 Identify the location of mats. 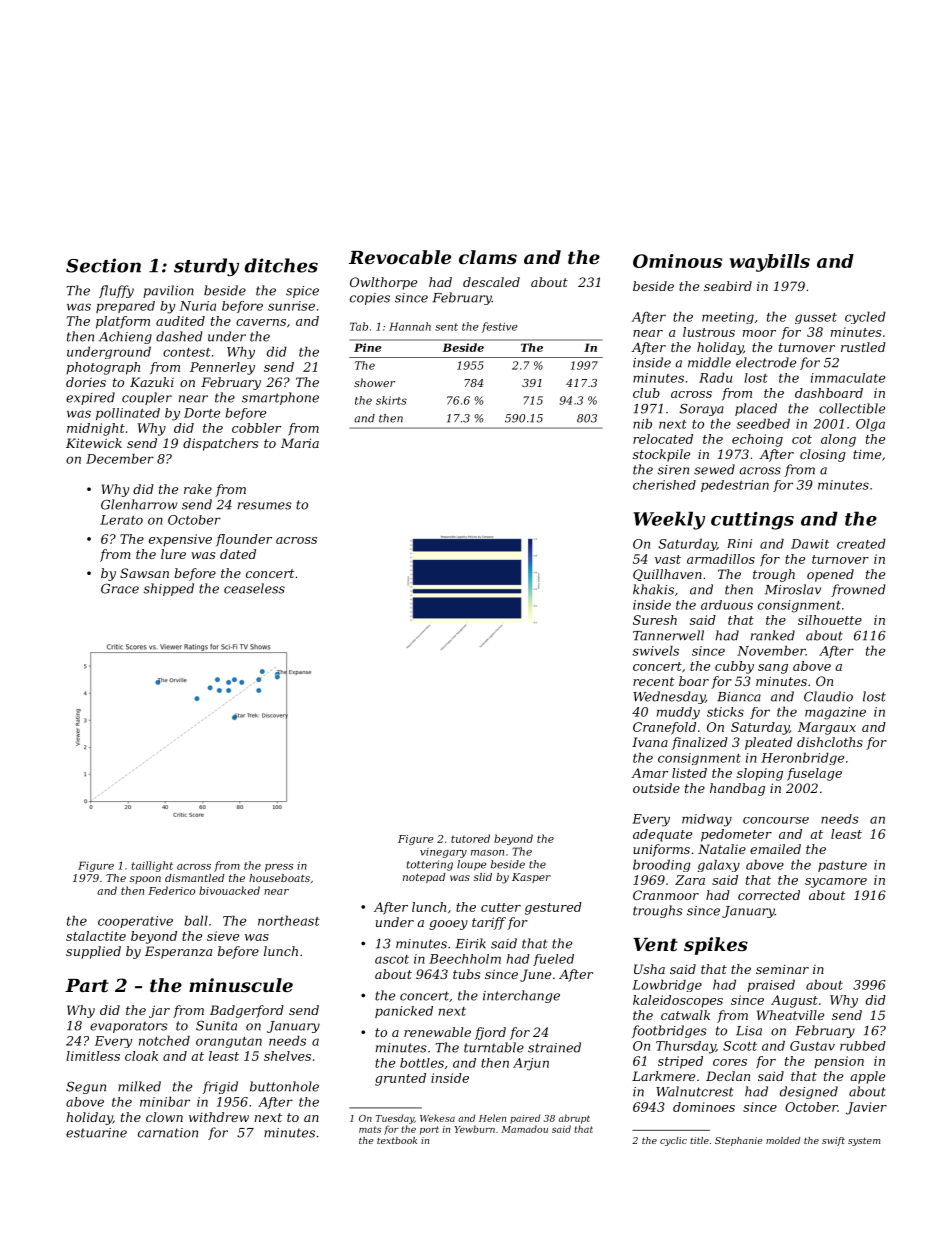
(370, 1129).
